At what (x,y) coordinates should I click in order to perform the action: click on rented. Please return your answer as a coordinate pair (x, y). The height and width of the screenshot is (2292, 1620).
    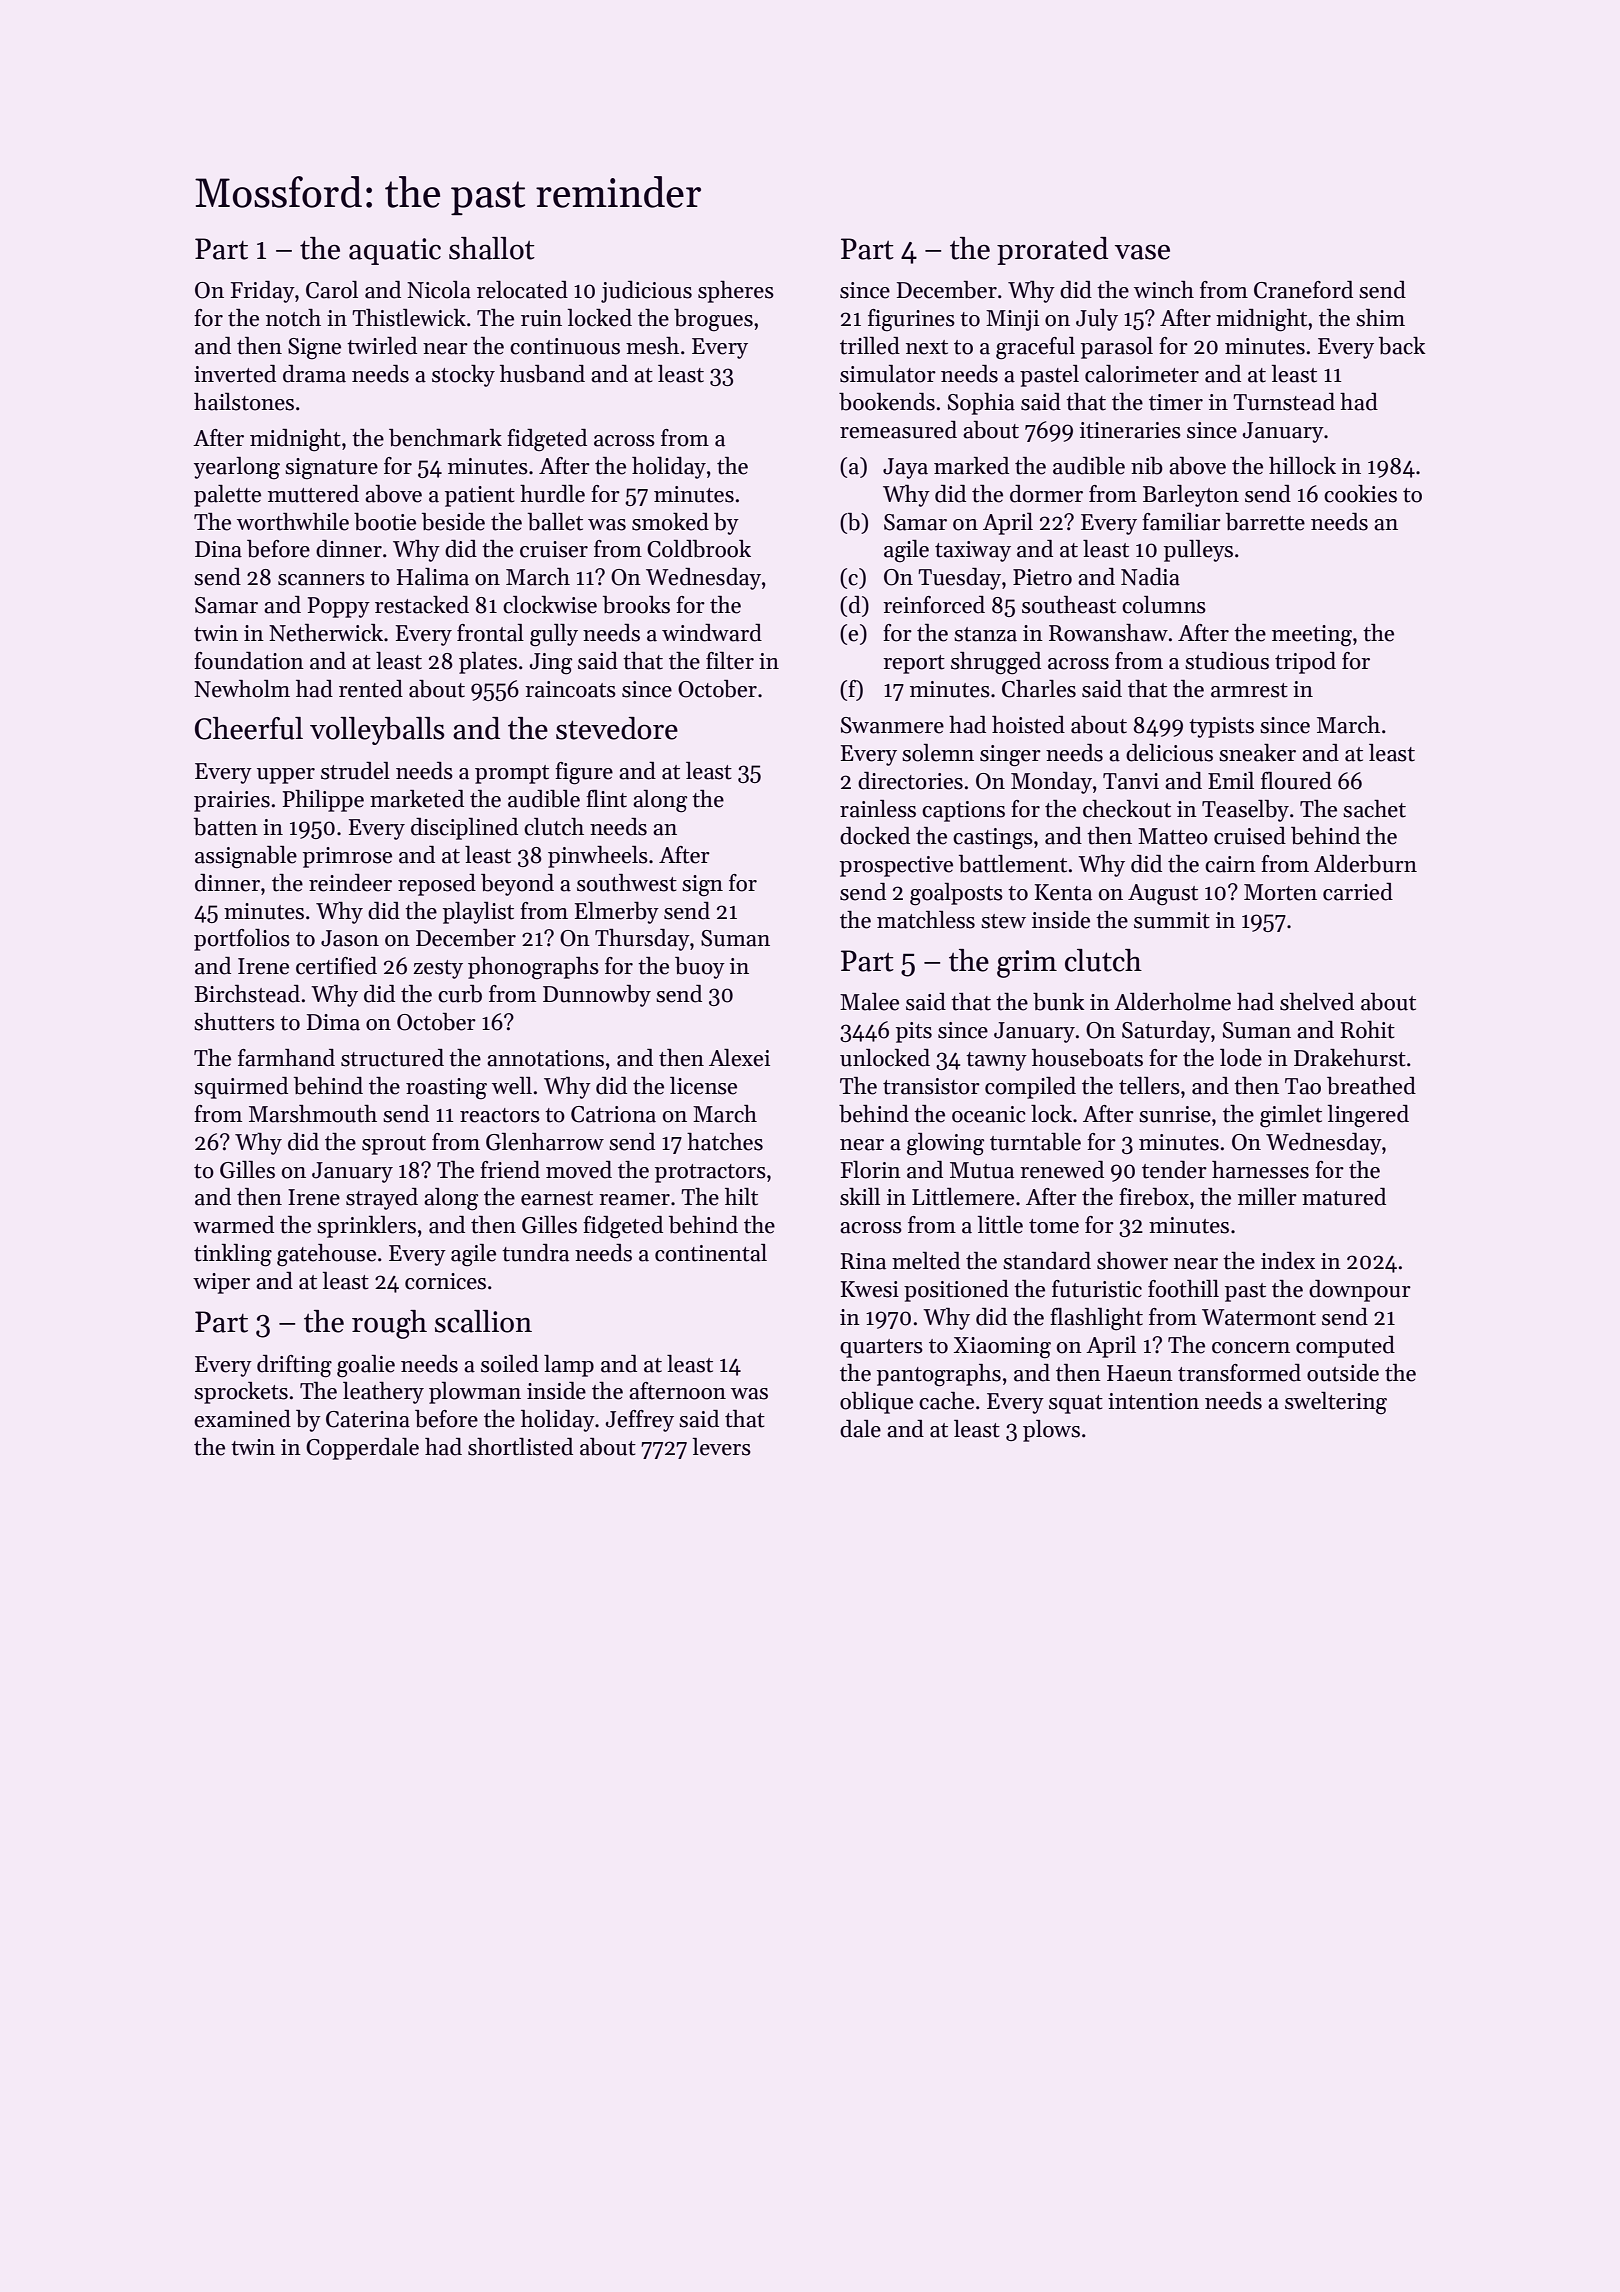
    Looking at the image, I should click on (371, 689).
